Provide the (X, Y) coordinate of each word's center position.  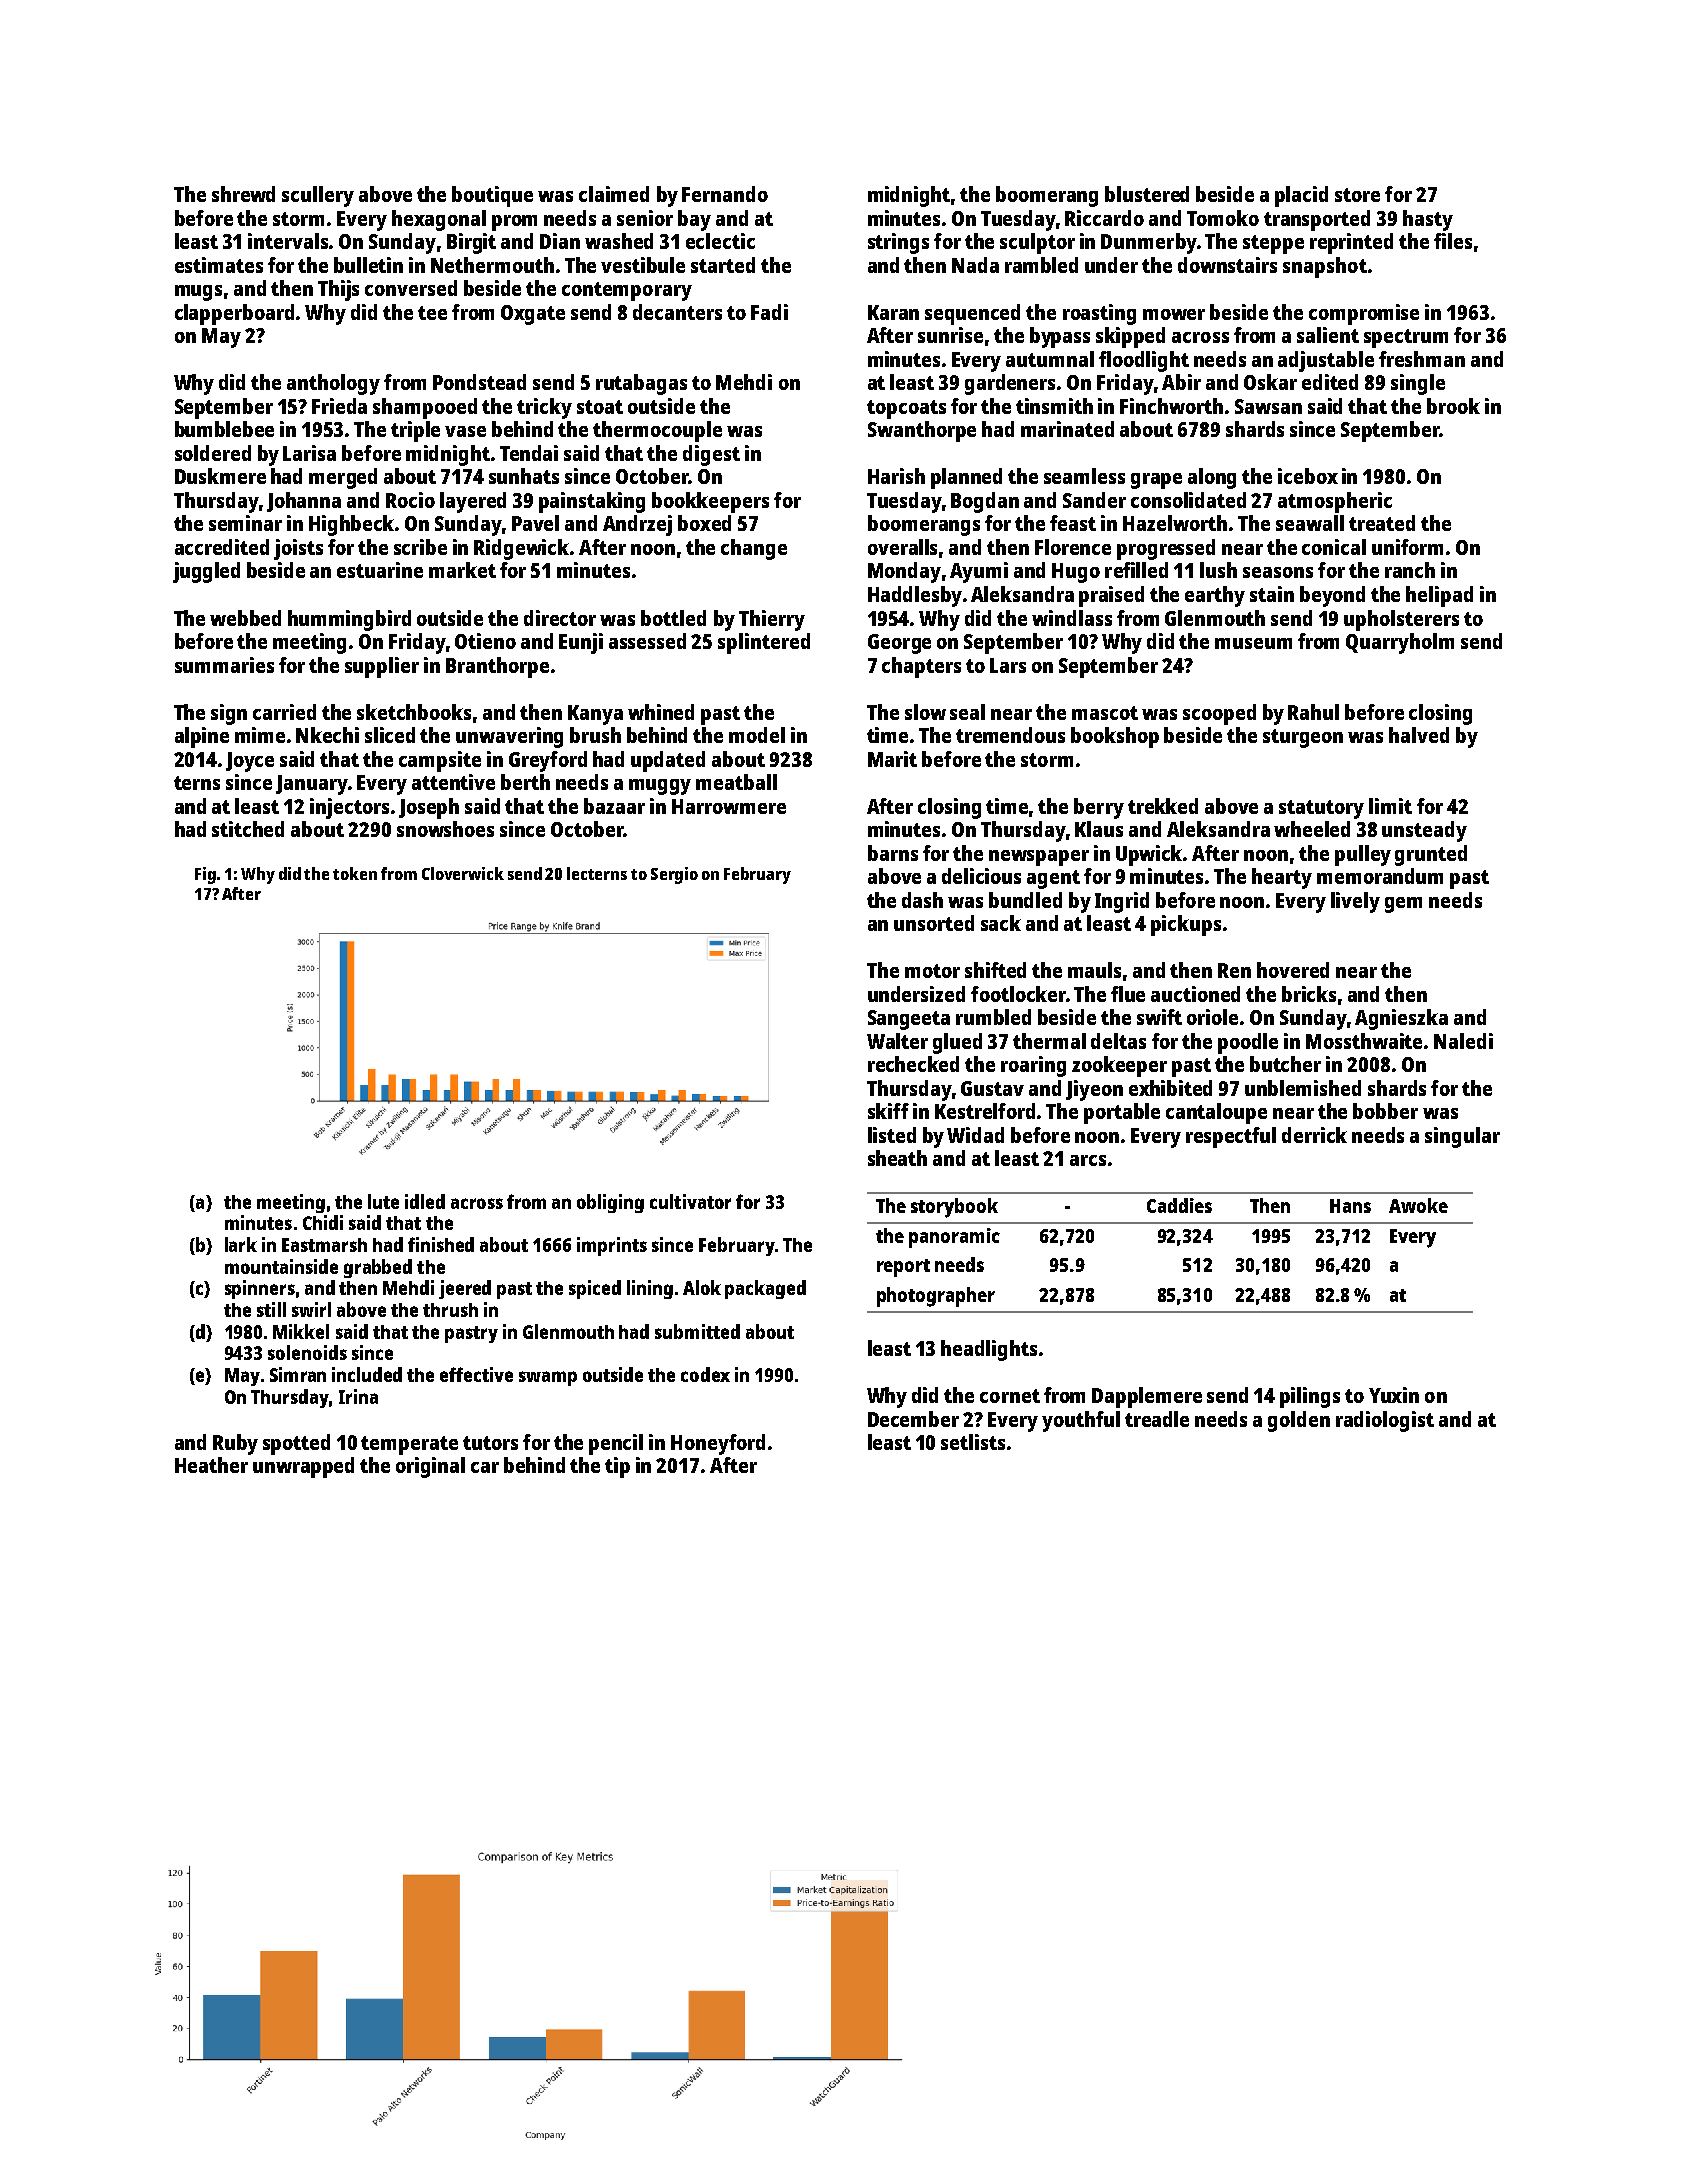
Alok (702, 1287)
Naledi (1463, 1041)
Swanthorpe (922, 431)
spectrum (1406, 338)
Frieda (339, 406)
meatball (736, 782)
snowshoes (445, 829)
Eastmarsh (324, 1245)
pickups (1186, 925)
